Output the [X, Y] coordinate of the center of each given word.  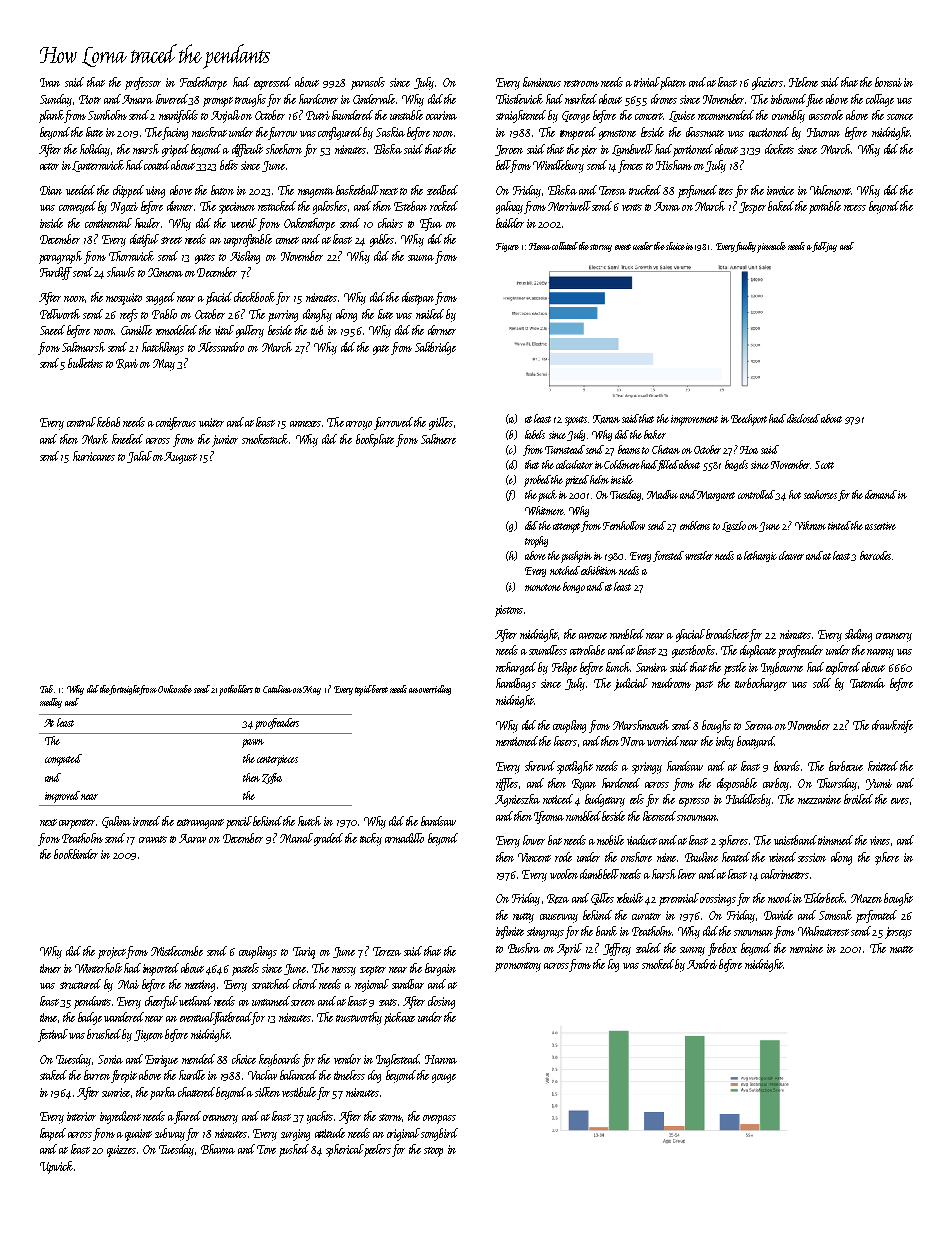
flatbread [233, 1018]
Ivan [50, 82]
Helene [803, 82]
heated [736, 857]
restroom [581, 83]
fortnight [125, 690]
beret [380, 689]
